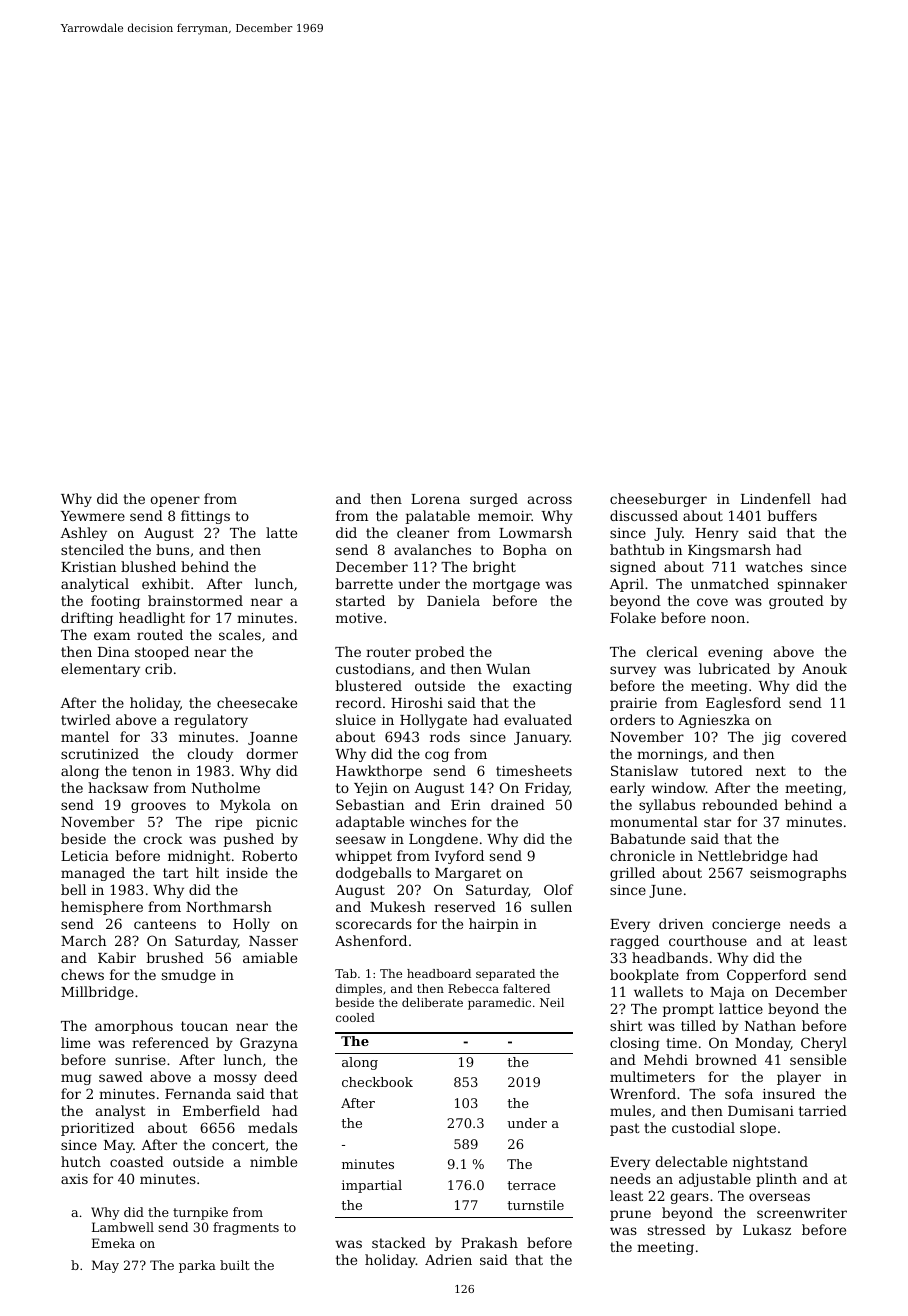 The width and height of the screenshot is (908, 1316). I want to click on checkbook, so click(377, 1082).
